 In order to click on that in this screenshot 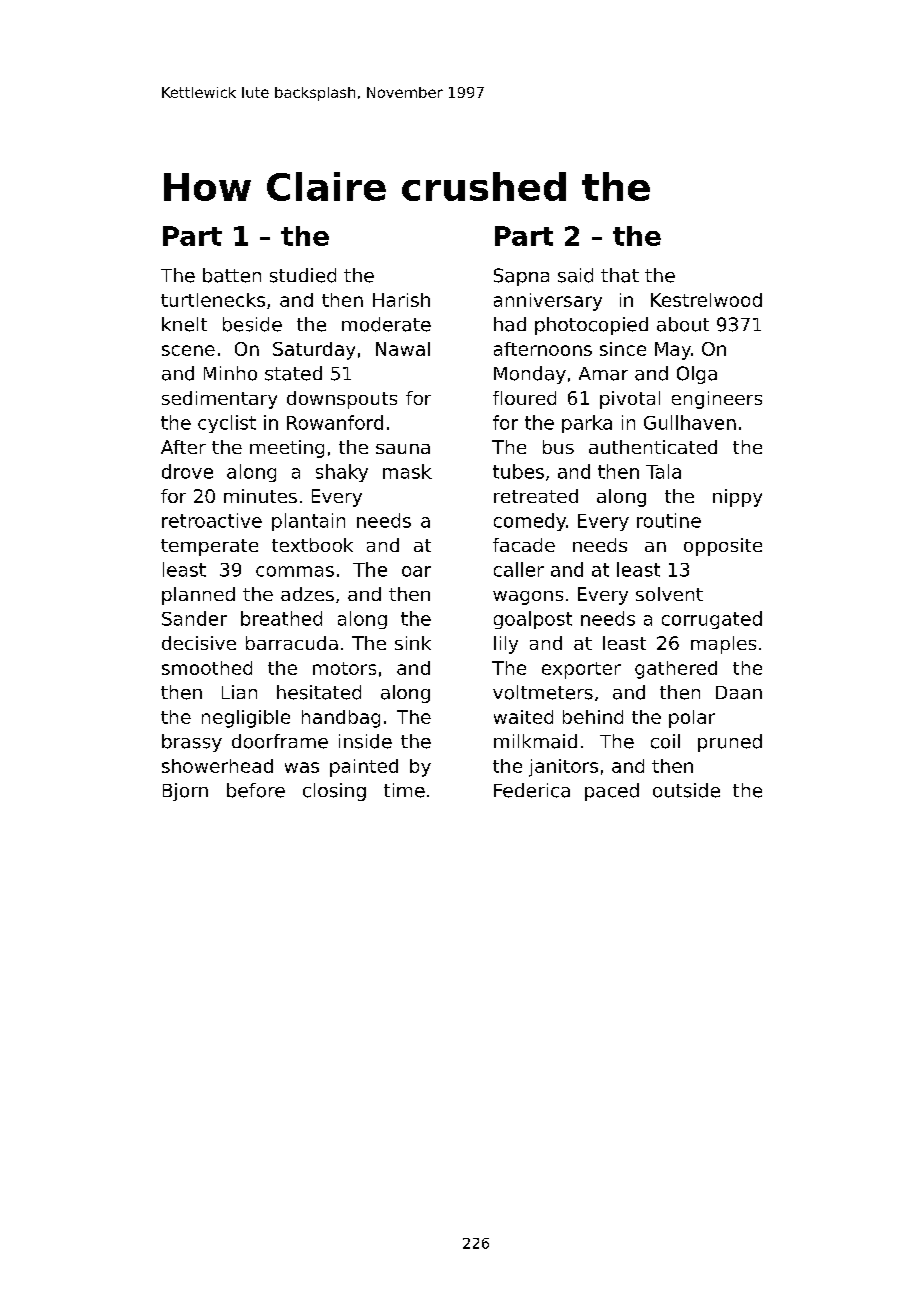, I will do `click(620, 275)`.
